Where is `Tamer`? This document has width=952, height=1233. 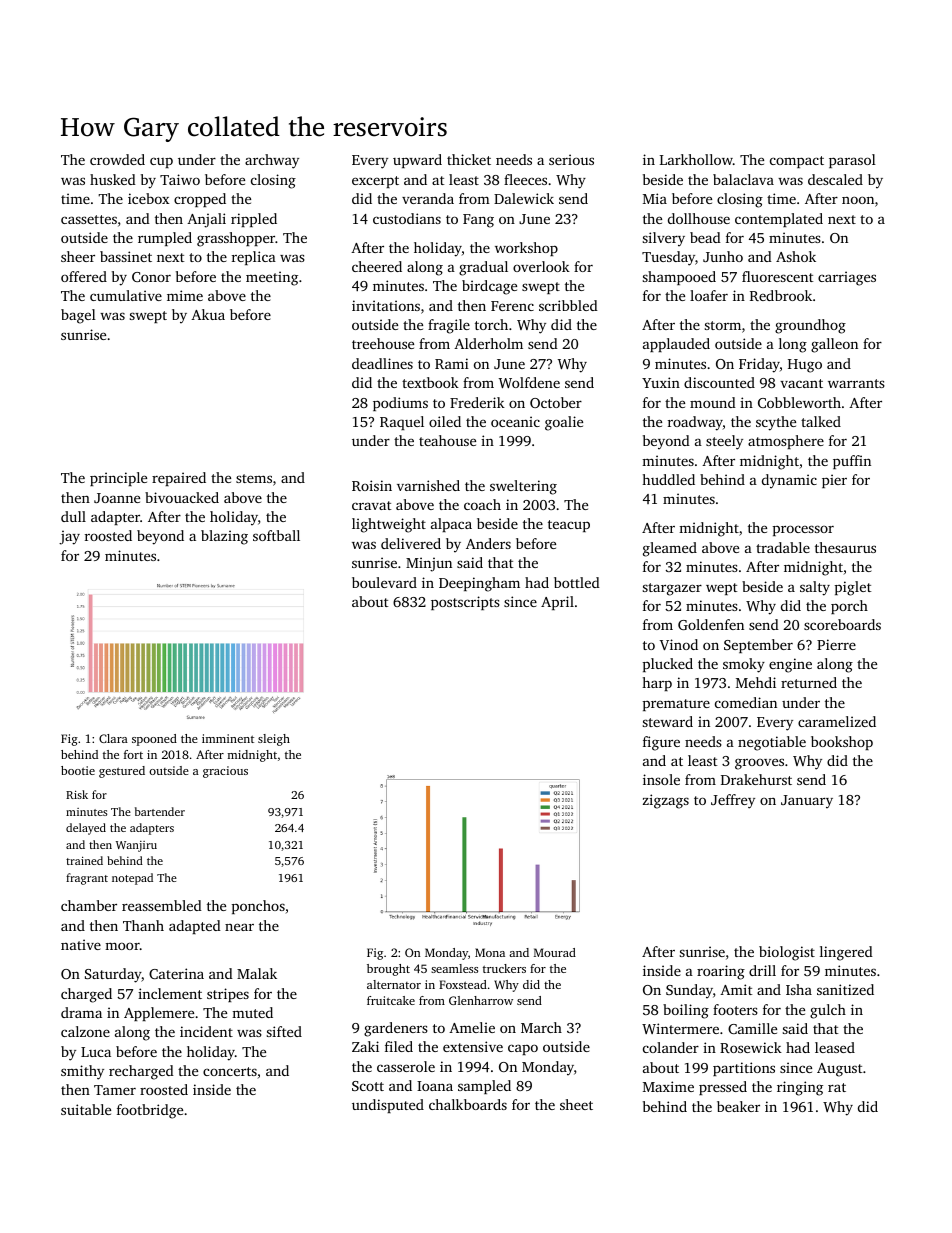 Tamer is located at coordinates (115, 1090).
